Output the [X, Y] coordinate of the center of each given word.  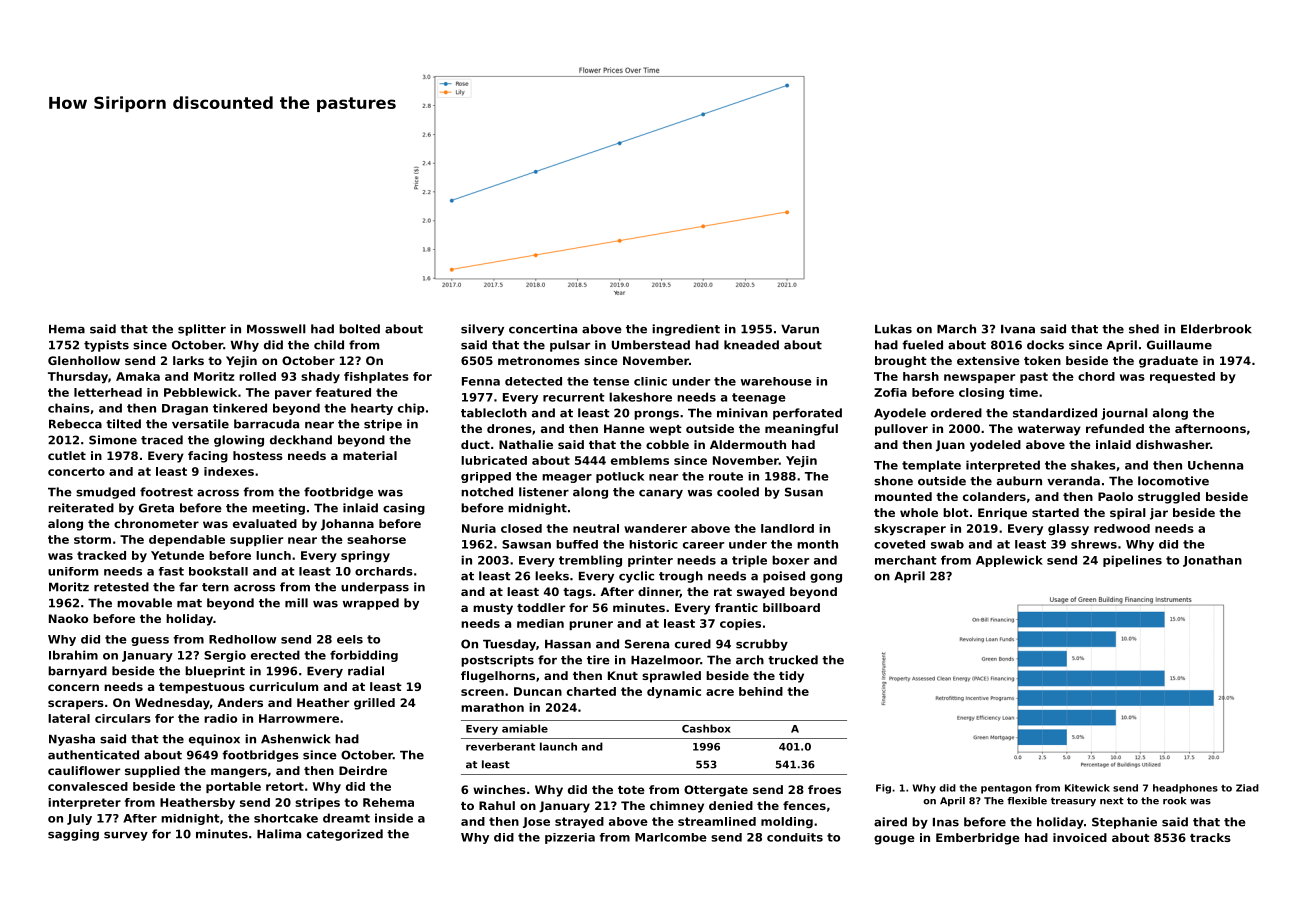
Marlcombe [671, 837]
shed [1144, 329]
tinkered [240, 408]
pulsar [570, 346]
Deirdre [363, 770]
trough [681, 577]
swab [947, 544]
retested [121, 587]
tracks [1210, 837]
